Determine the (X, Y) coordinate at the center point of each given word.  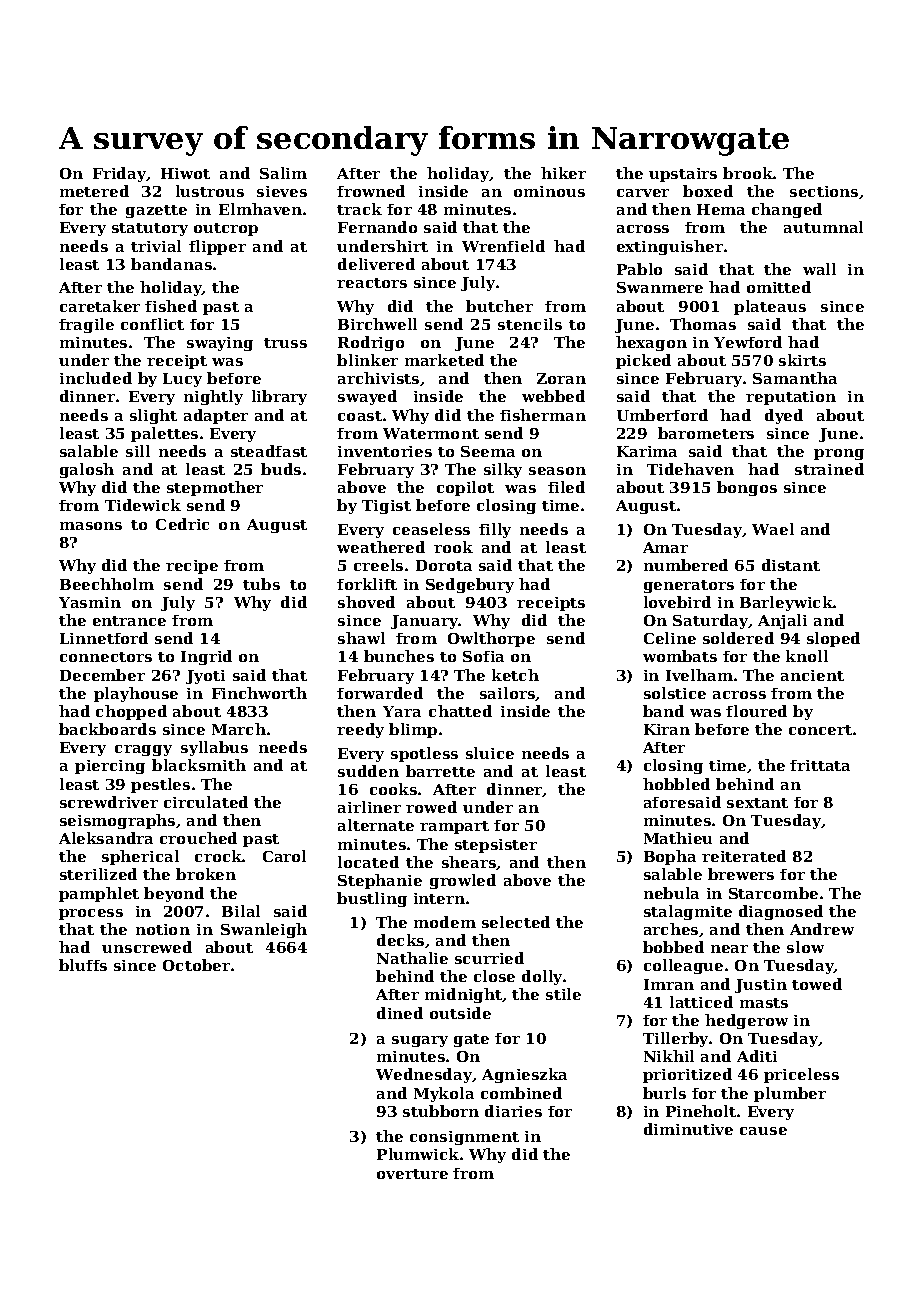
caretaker (100, 306)
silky (503, 470)
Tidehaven (690, 469)
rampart (454, 827)
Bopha (670, 857)
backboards (107, 729)
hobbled (676, 784)
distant (791, 565)
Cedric (182, 524)
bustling (372, 899)
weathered (381, 547)
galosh (87, 470)
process (91, 914)
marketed (444, 360)
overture (412, 1174)
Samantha (795, 378)
